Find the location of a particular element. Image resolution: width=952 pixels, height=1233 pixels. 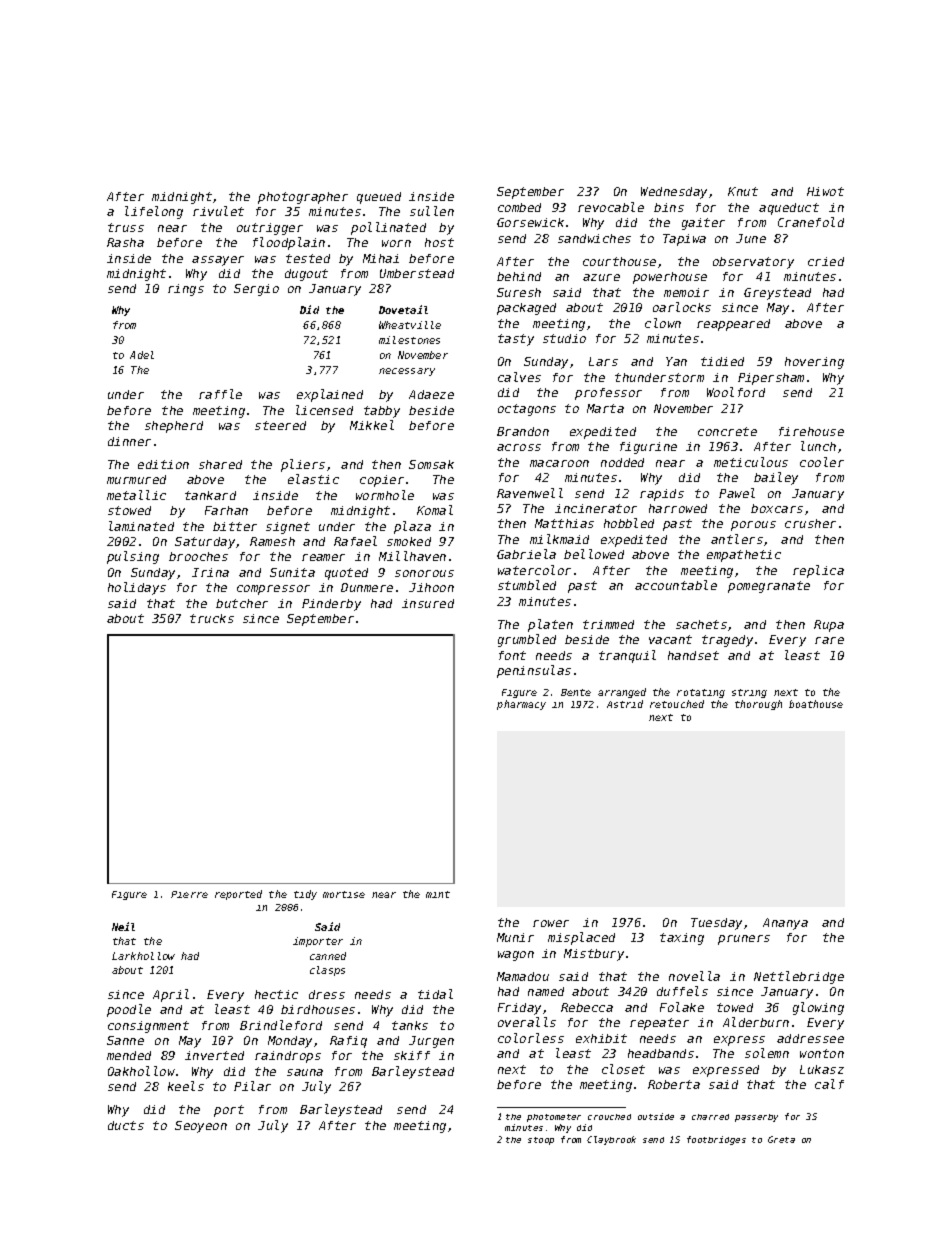

firehouse is located at coordinates (811, 431).
